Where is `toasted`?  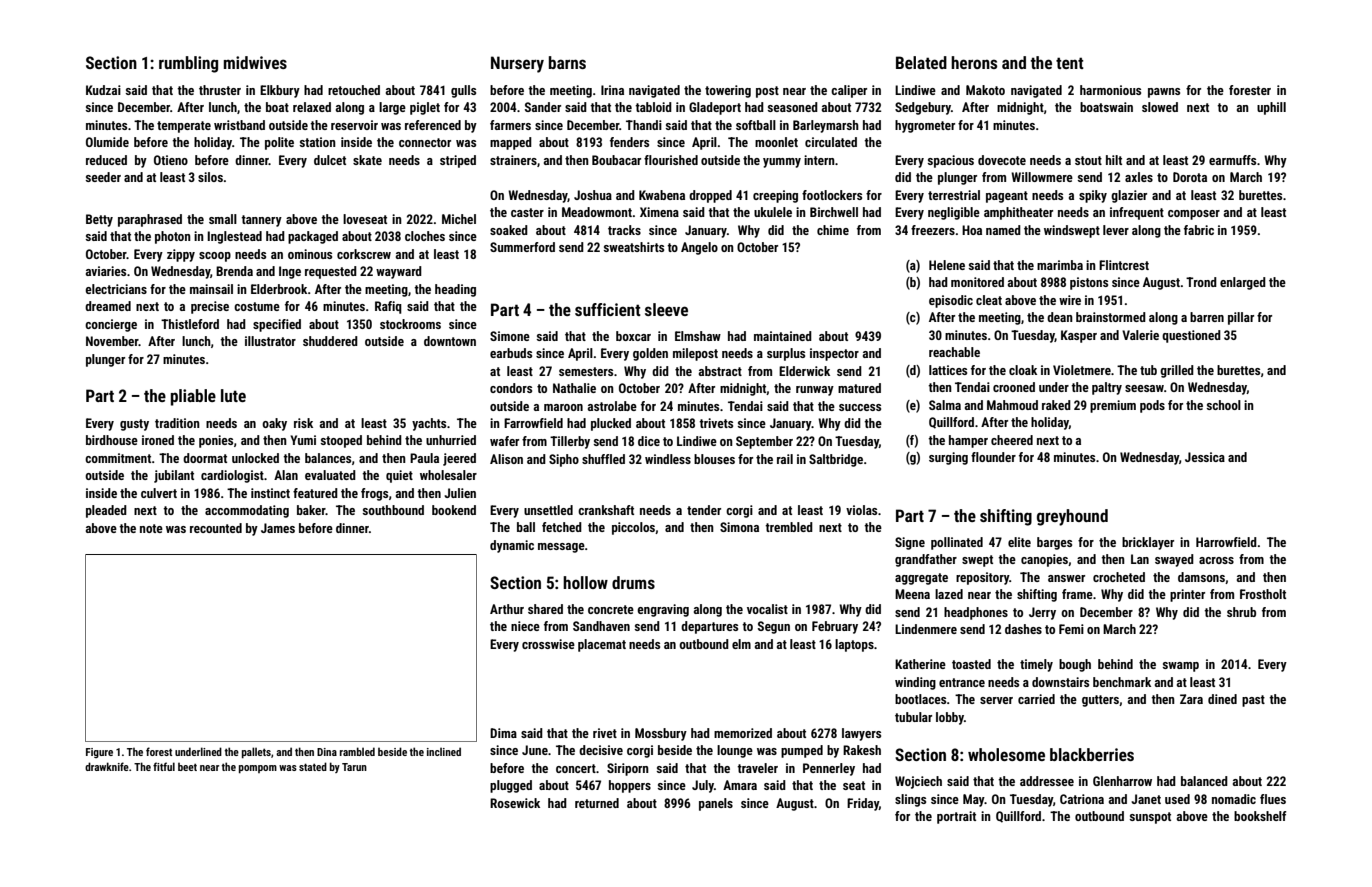
toasted is located at coordinates (971, 664).
